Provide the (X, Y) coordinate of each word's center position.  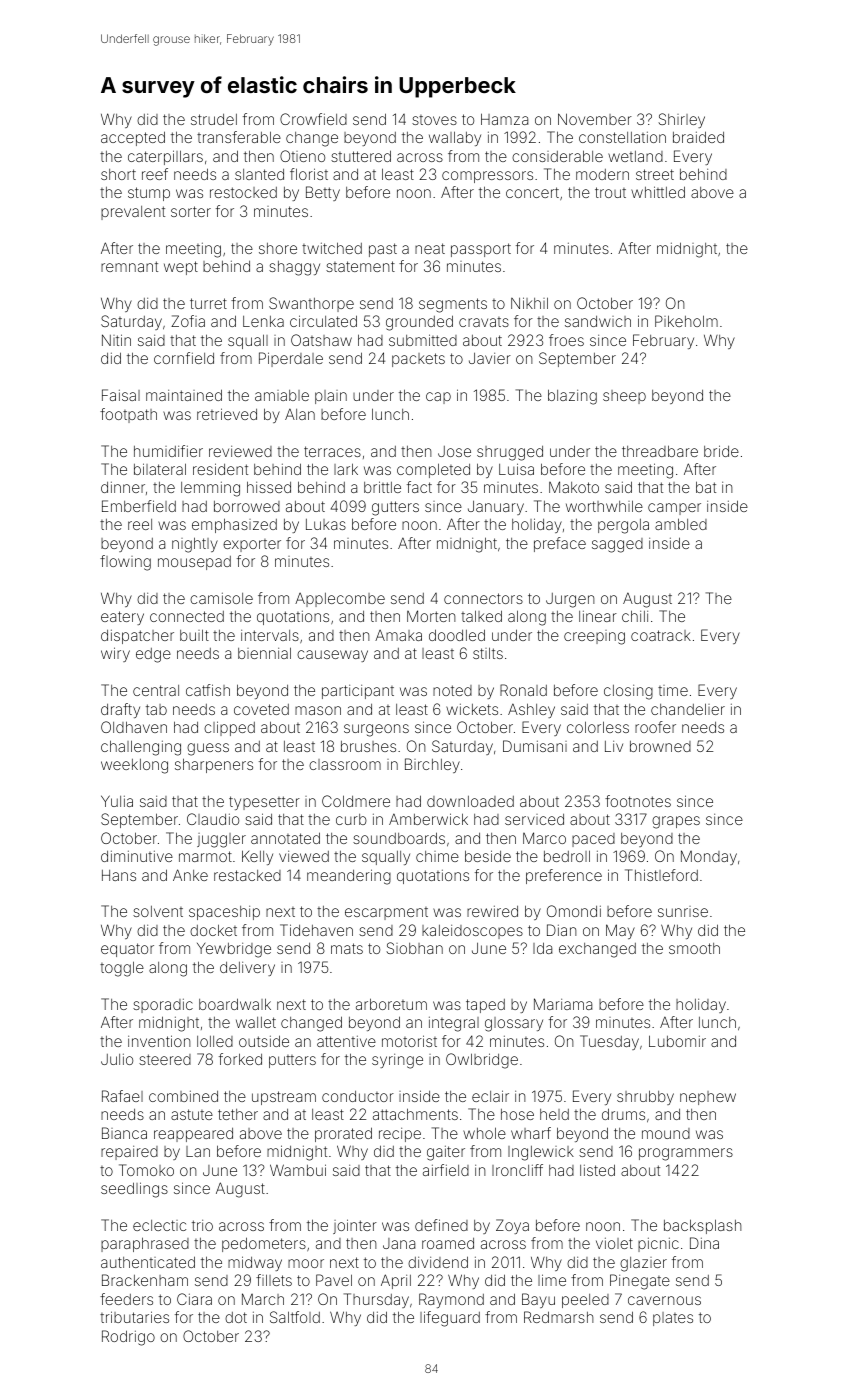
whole (484, 1133)
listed (597, 1170)
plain (331, 397)
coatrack (661, 635)
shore (278, 248)
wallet (256, 1022)
